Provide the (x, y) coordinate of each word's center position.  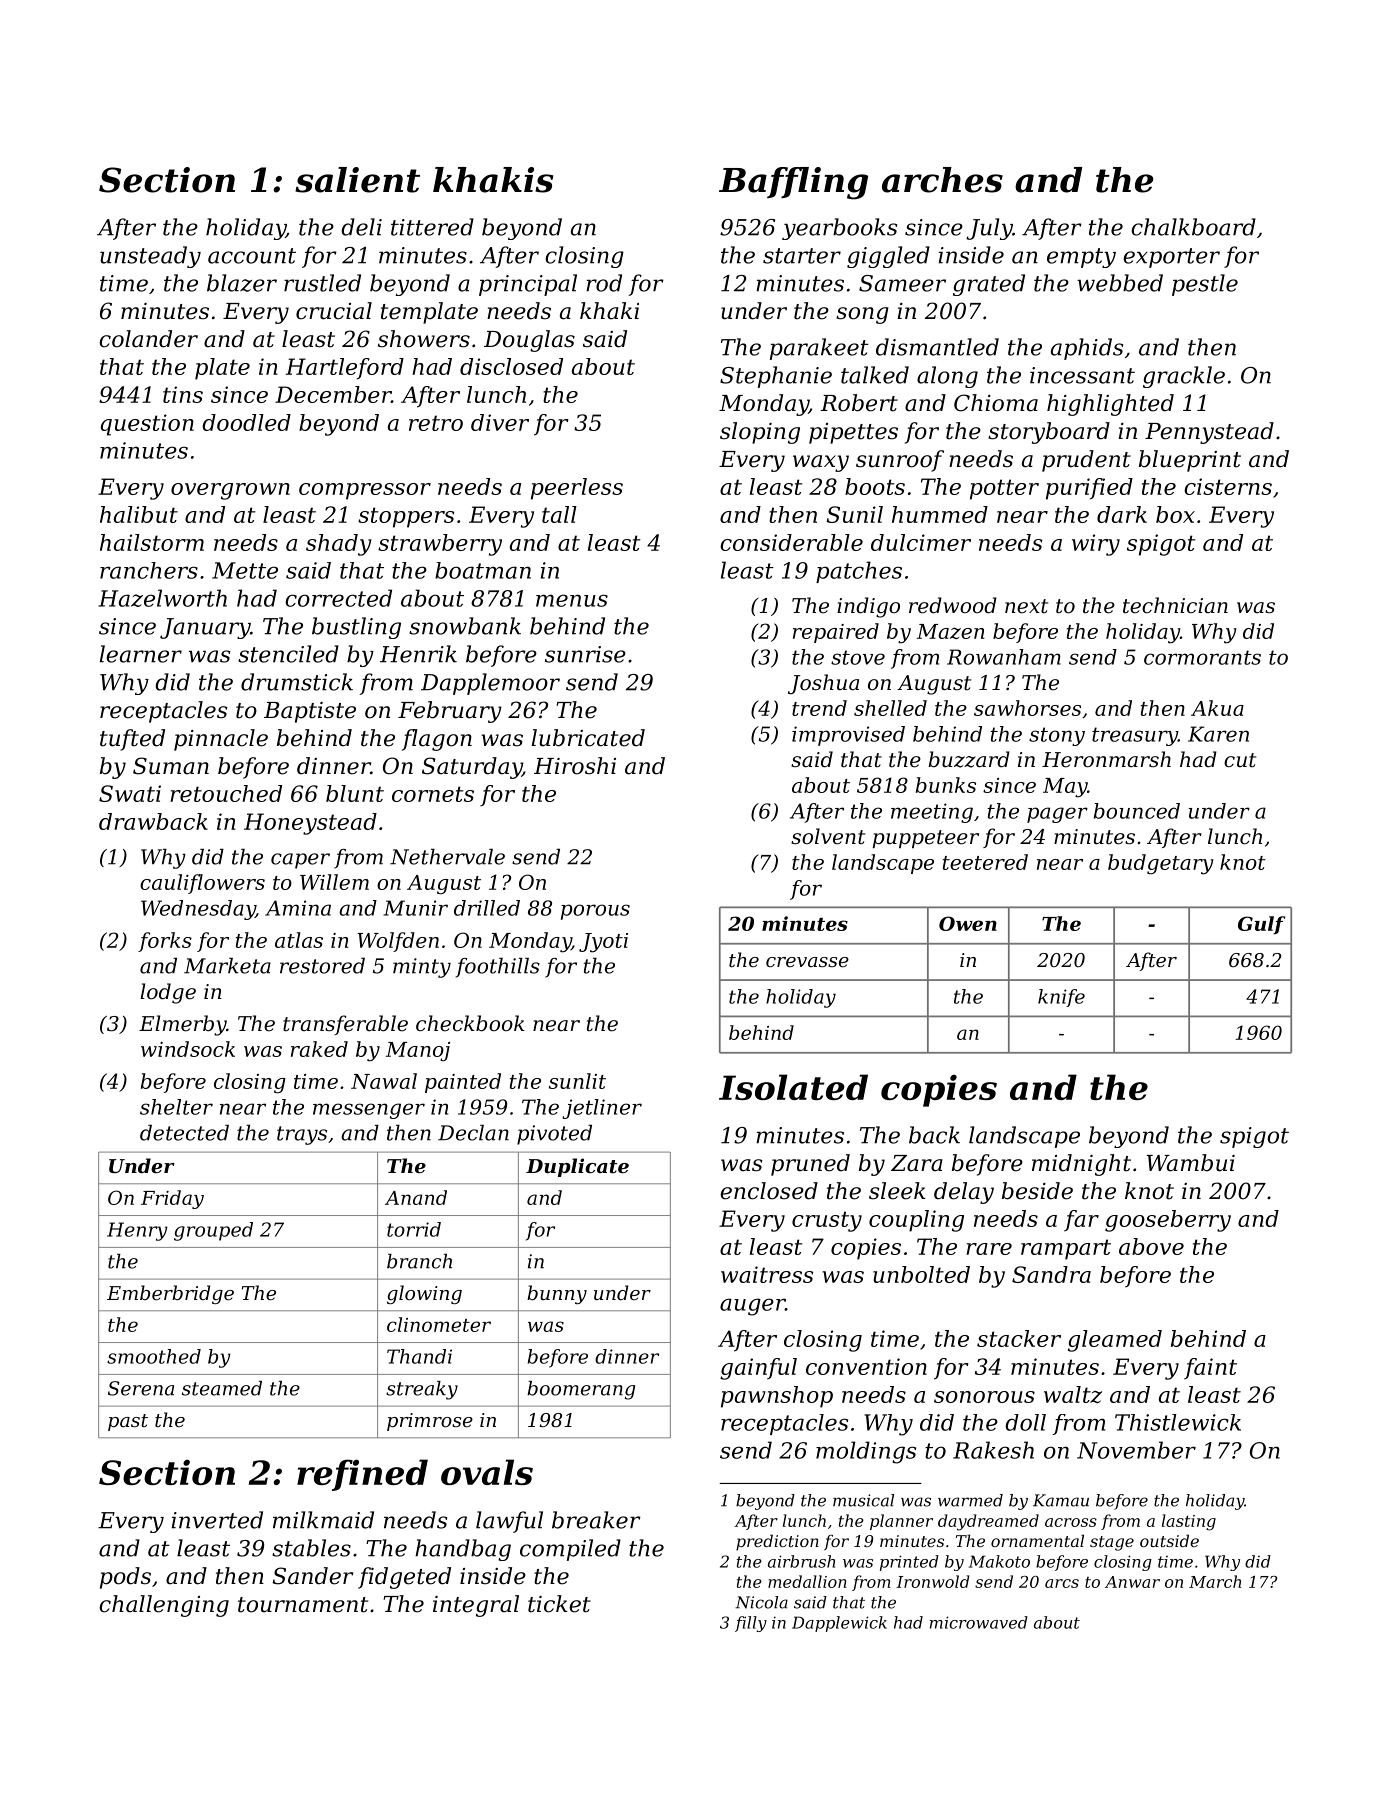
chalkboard (1193, 227)
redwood (953, 605)
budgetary (1161, 864)
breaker (596, 1520)
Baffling (793, 183)
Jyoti (603, 943)
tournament (303, 1605)
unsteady (150, 257)
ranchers (149, 570)
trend (819, 708)
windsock (188, 1049)
